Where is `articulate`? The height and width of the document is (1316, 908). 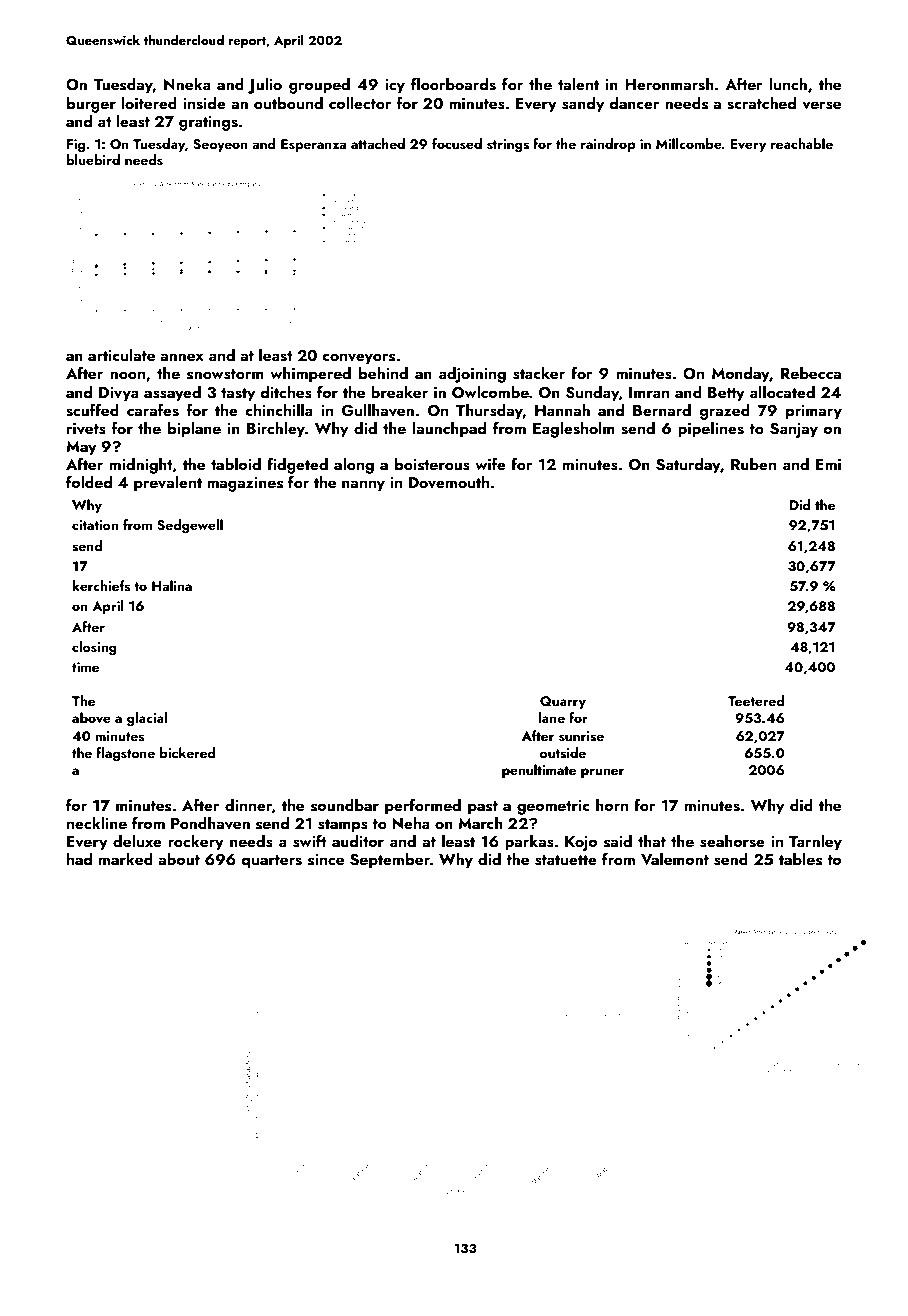
articulate is located at coordinates (121, 355).
